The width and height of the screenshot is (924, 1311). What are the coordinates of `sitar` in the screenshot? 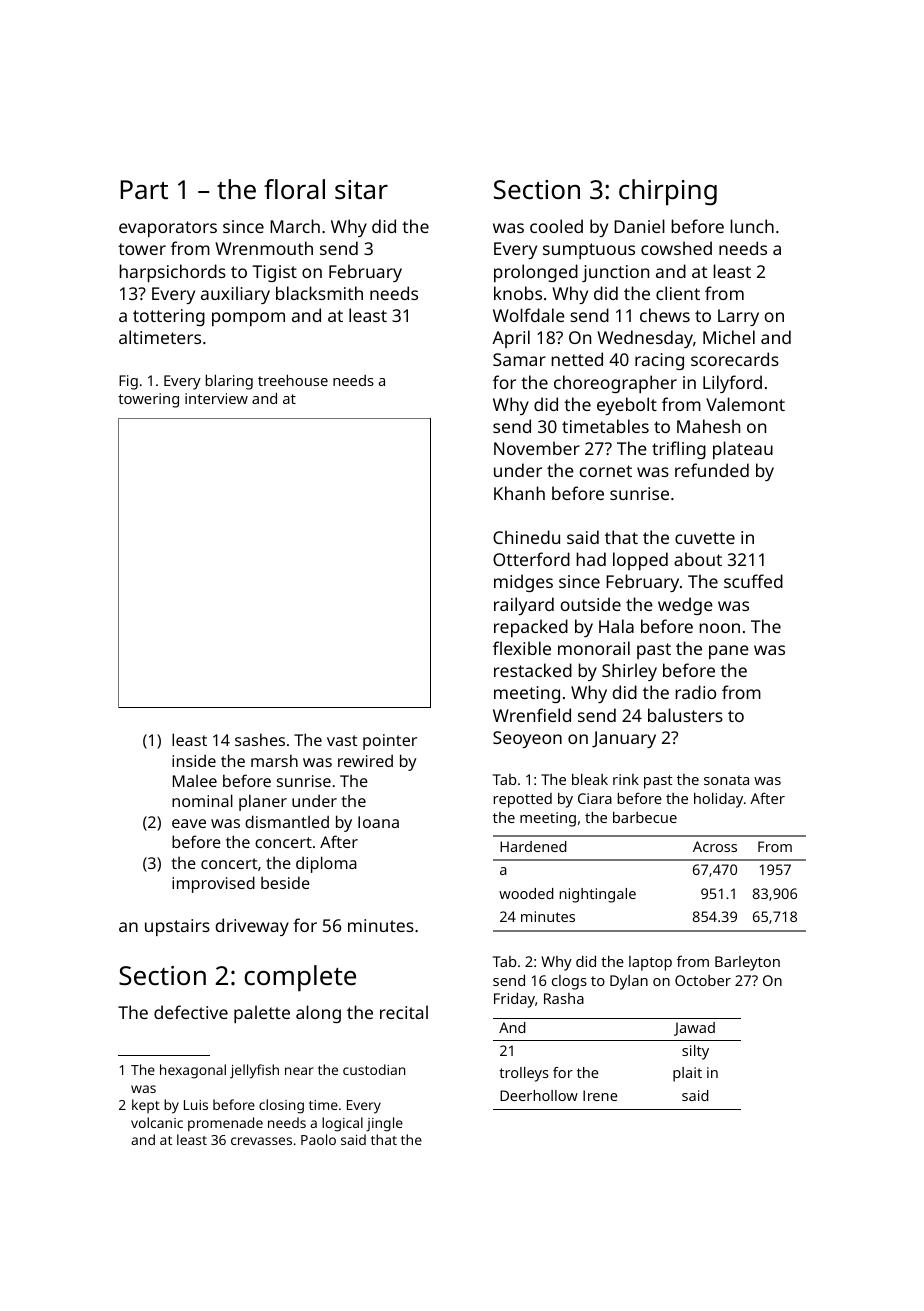 It's located at (361, 190).
